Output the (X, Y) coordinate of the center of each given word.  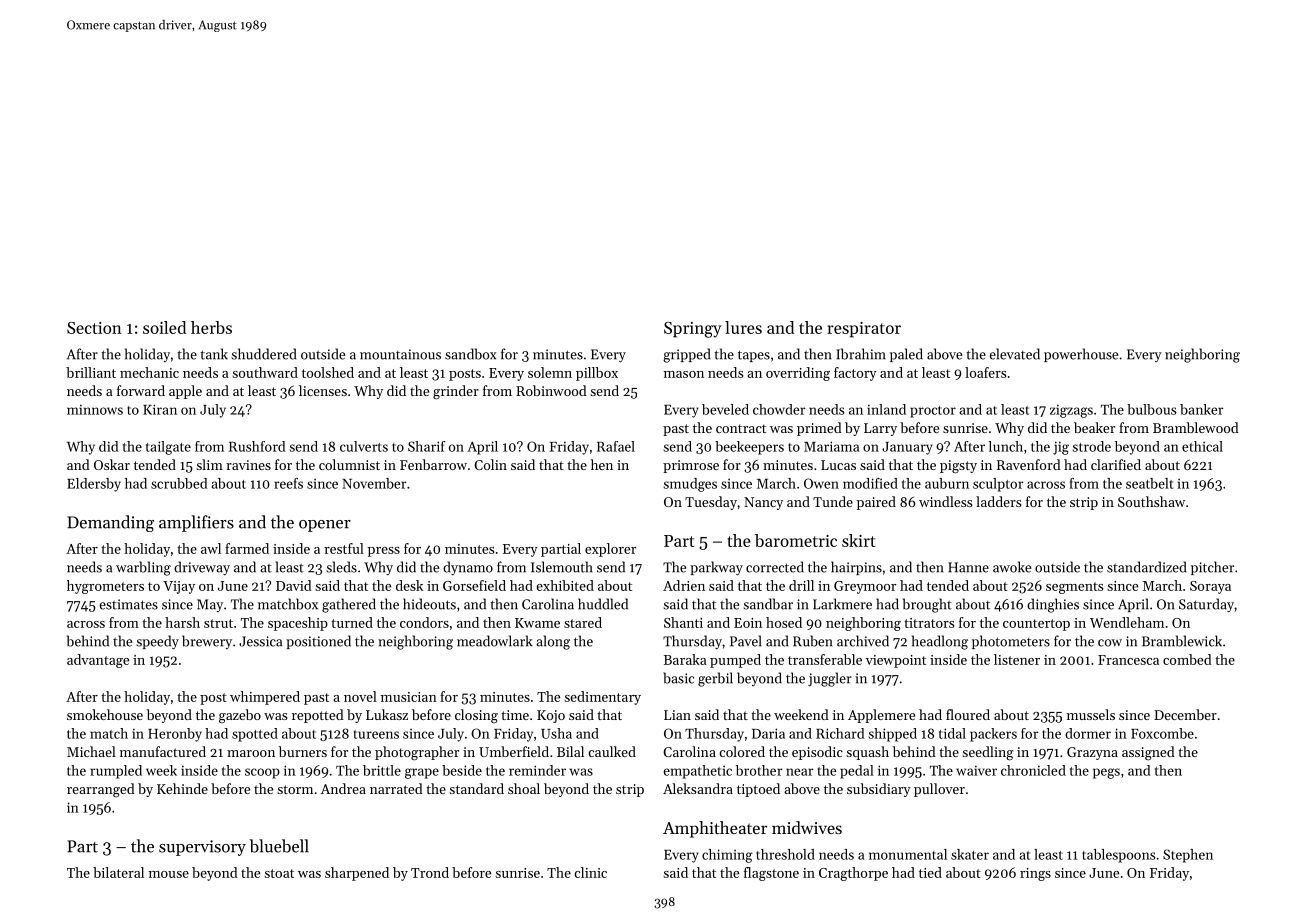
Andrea (343, 788)
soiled (164, 327)
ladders (998, 501)
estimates (129, 604)
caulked (612, 751)
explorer (610, 550)
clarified (1116, 464)
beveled (725, 409)
